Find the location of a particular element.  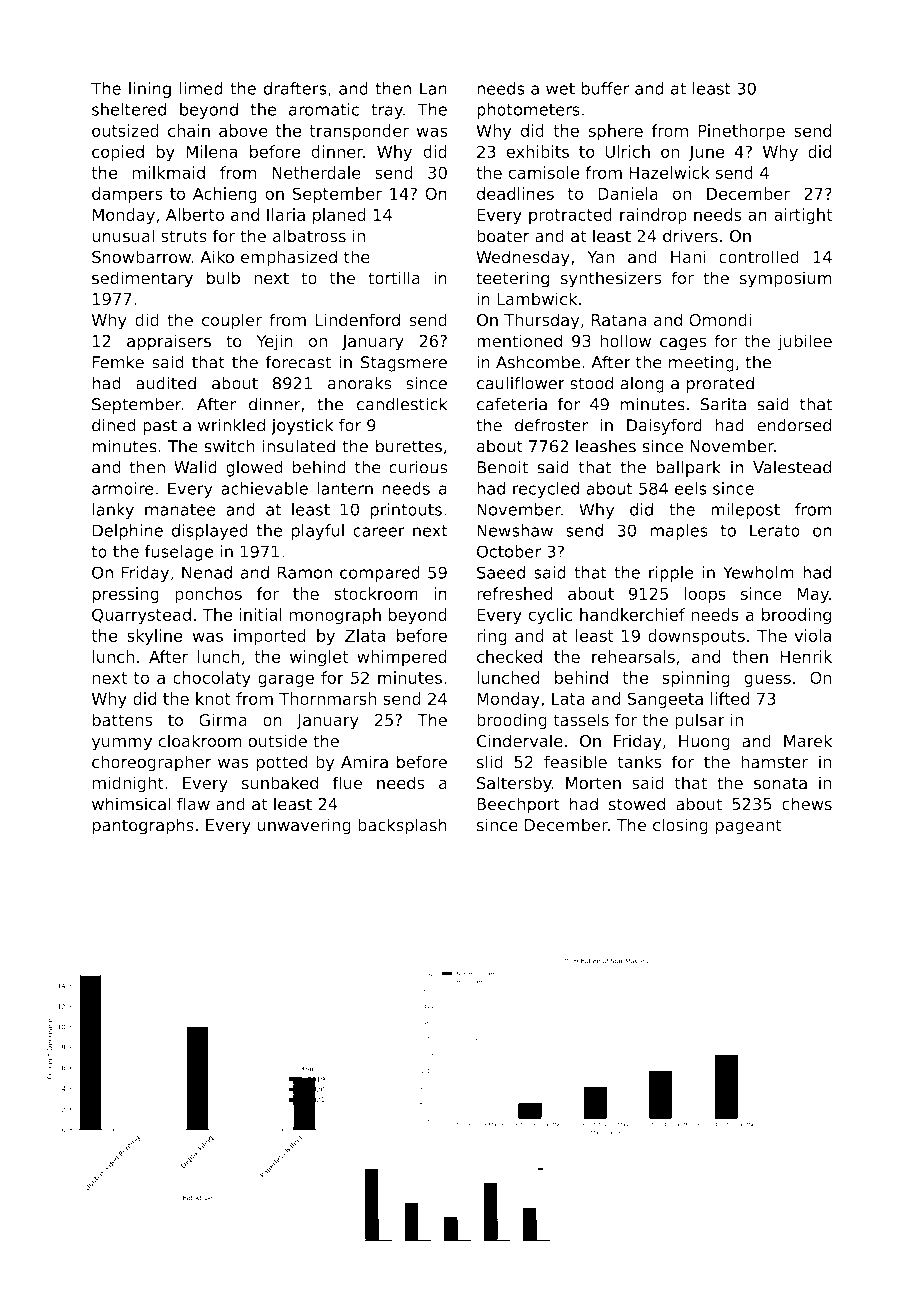

buffer is located at coordinates (605, 88).
